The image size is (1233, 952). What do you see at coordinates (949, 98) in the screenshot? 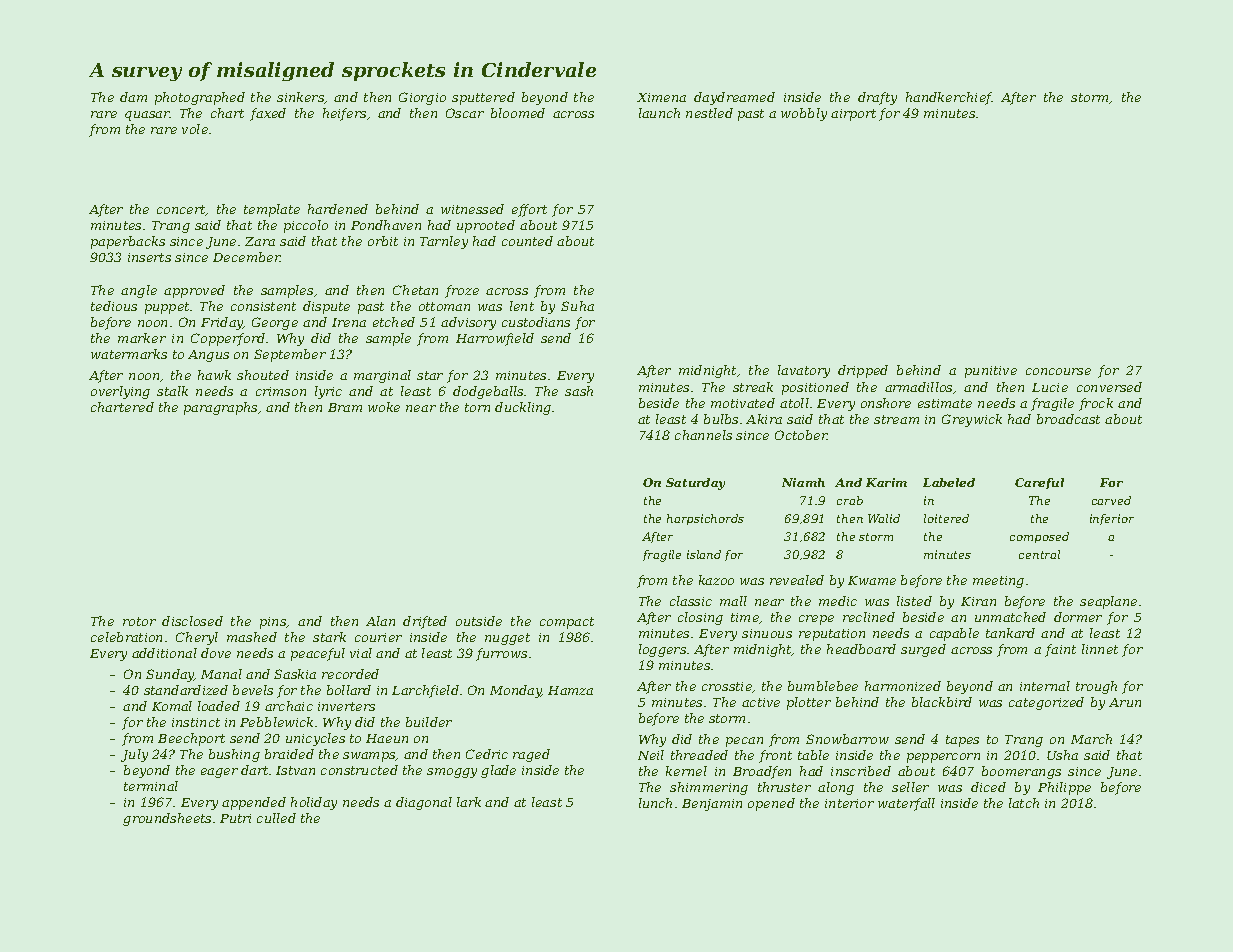
I see `handkerchief` at bounding box center [949, 98].
